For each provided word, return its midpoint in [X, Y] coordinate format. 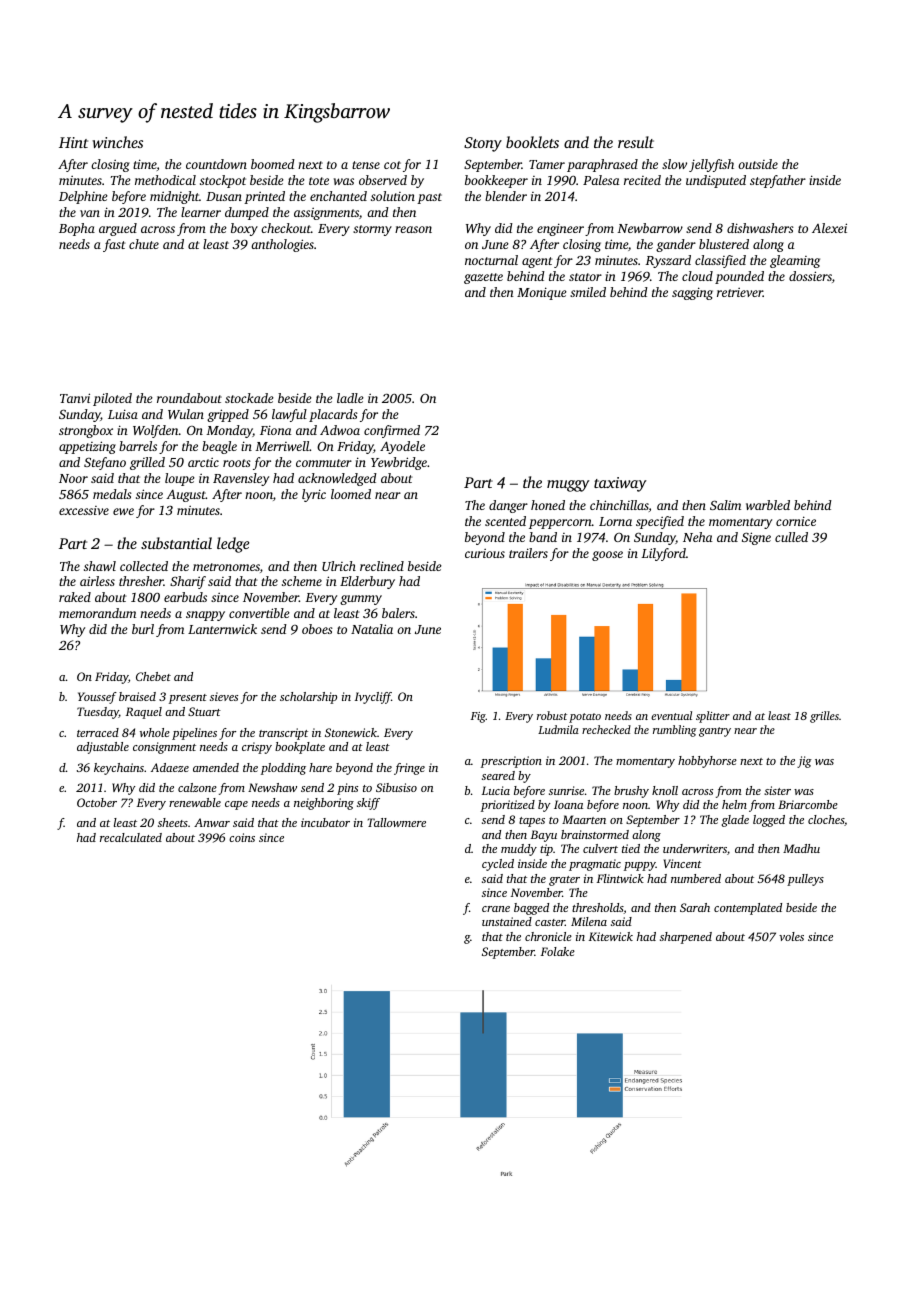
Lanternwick [222, 629]
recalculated [131, 837]
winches [117, 142]
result [636, 142]
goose [607, 556]
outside [758, 164]
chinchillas [619, 505]
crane [496, 909]
